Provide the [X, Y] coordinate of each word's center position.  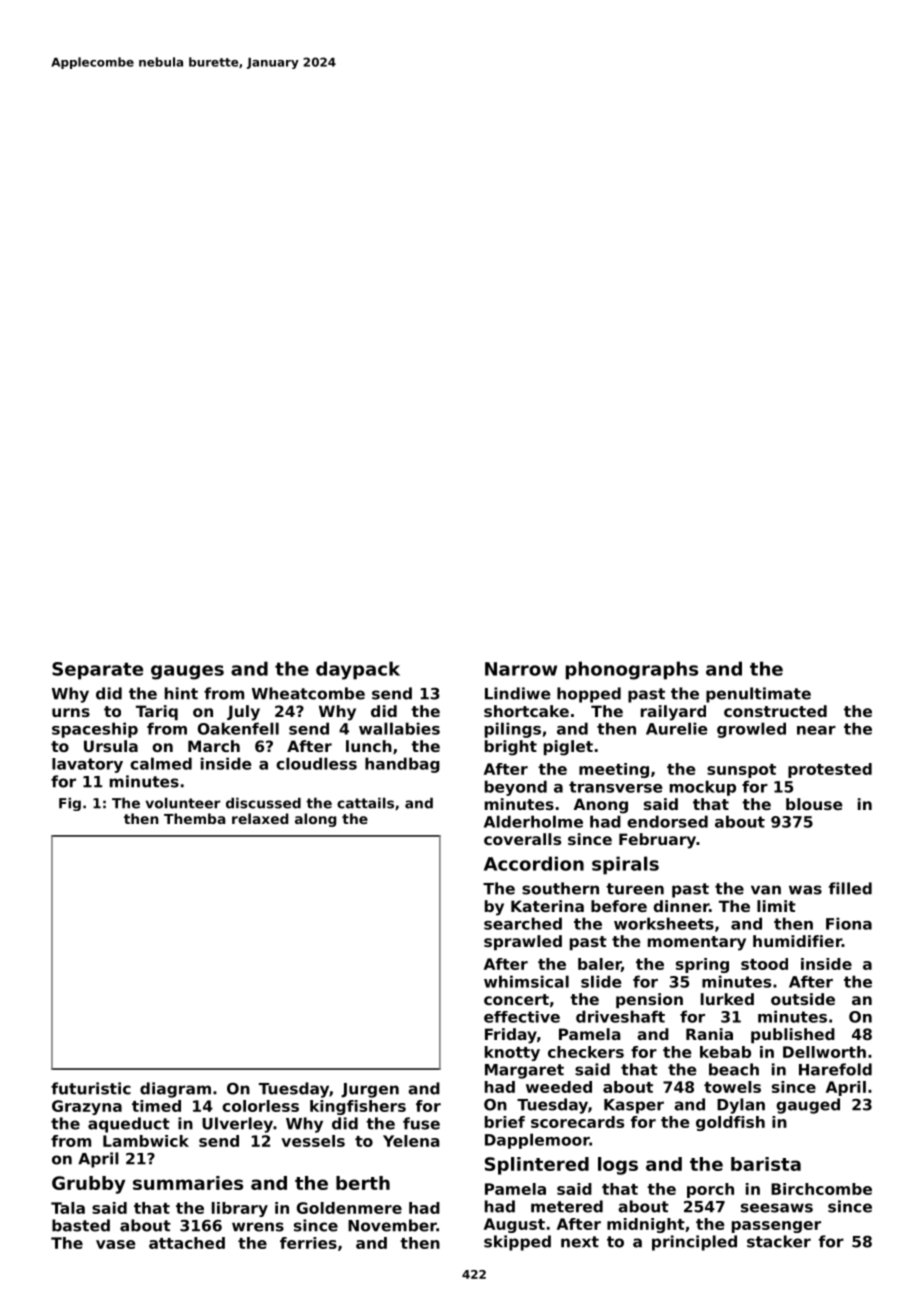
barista [766, 1164]
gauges [187, 672]
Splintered [537, 1166]
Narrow [521, 669]
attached [187, 1243]
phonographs [632, 670]
